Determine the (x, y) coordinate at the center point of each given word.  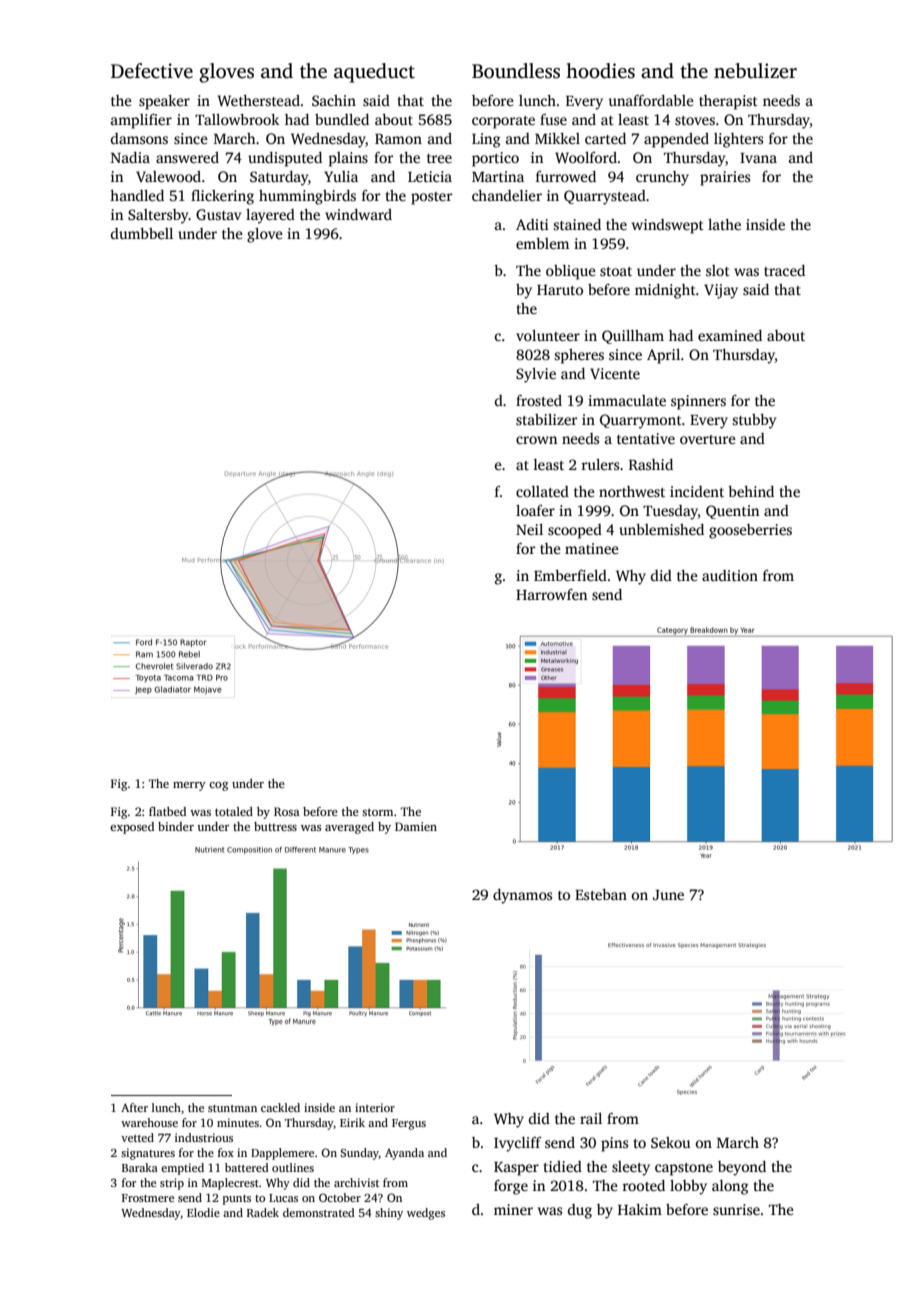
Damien (416, 826)
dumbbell (142, 233)
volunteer (548, 335)
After (134, 1107)
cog (218, 786)
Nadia (130, 157)
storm (377, 812)
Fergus (409, 1124)
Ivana (758, 158)
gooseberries (750, 531)
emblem (542, 243)
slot (718, 270)
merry (189, 786)
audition (730, 575)
